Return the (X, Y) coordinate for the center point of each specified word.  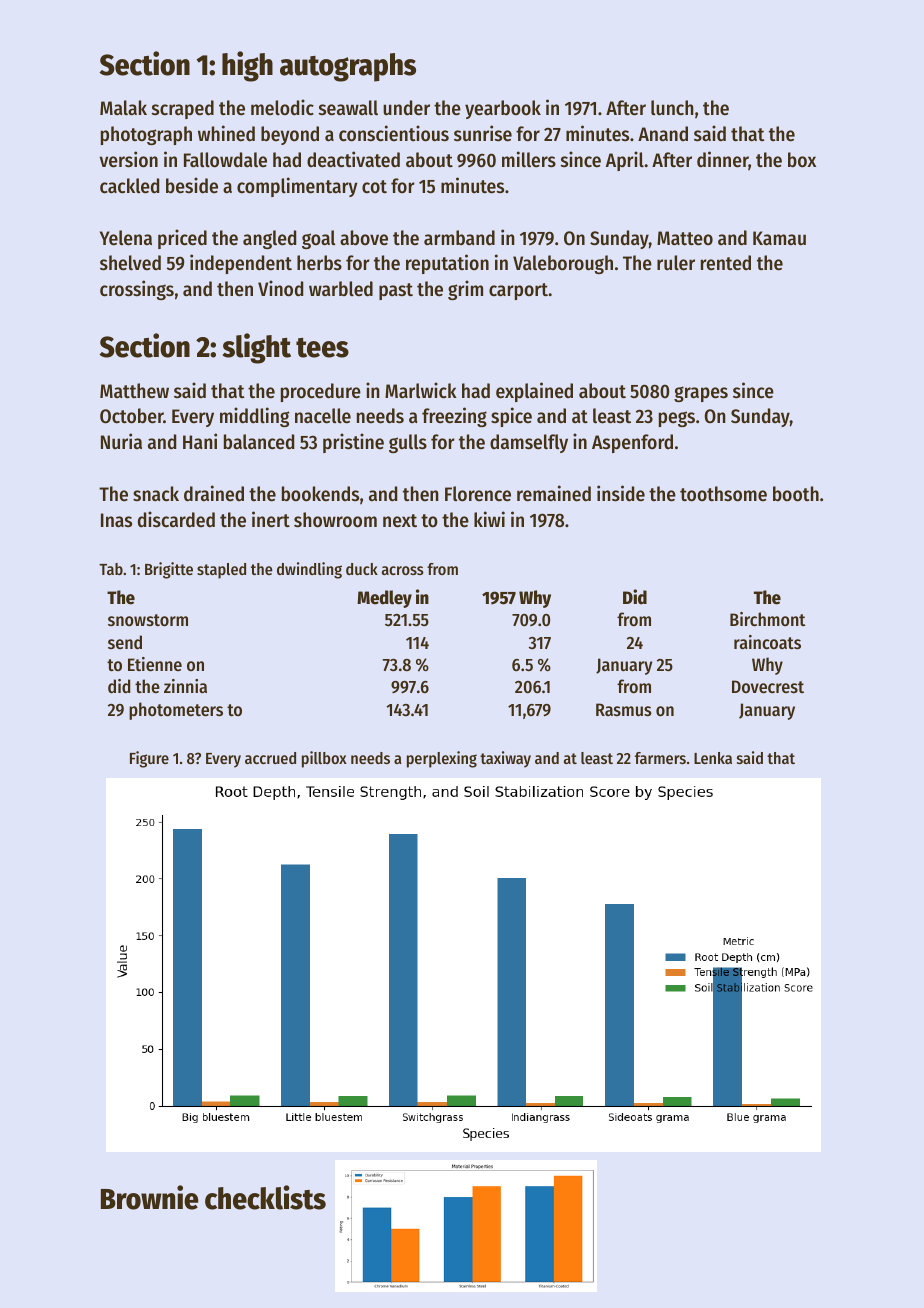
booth (796, 494)
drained (214, 493)
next (400, 521)
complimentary (297, 187)
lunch (672, 107)
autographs (348, 67)
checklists (265, 1197)
